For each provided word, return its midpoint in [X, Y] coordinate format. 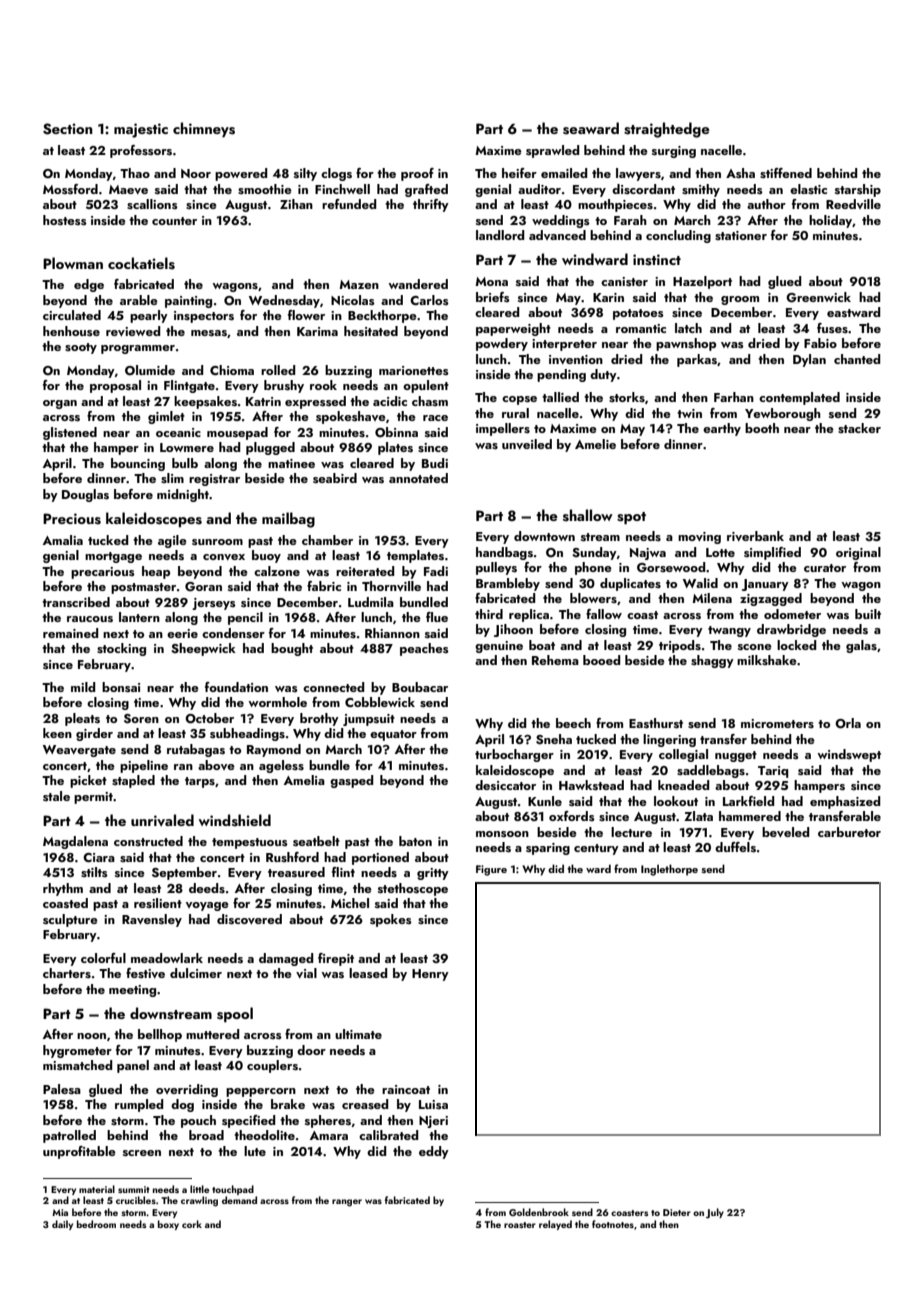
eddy [434, 1152]
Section [68, 129]
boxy [168, 1225]
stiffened [786, 173]
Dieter [677, 1212]
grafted [426, 190]
